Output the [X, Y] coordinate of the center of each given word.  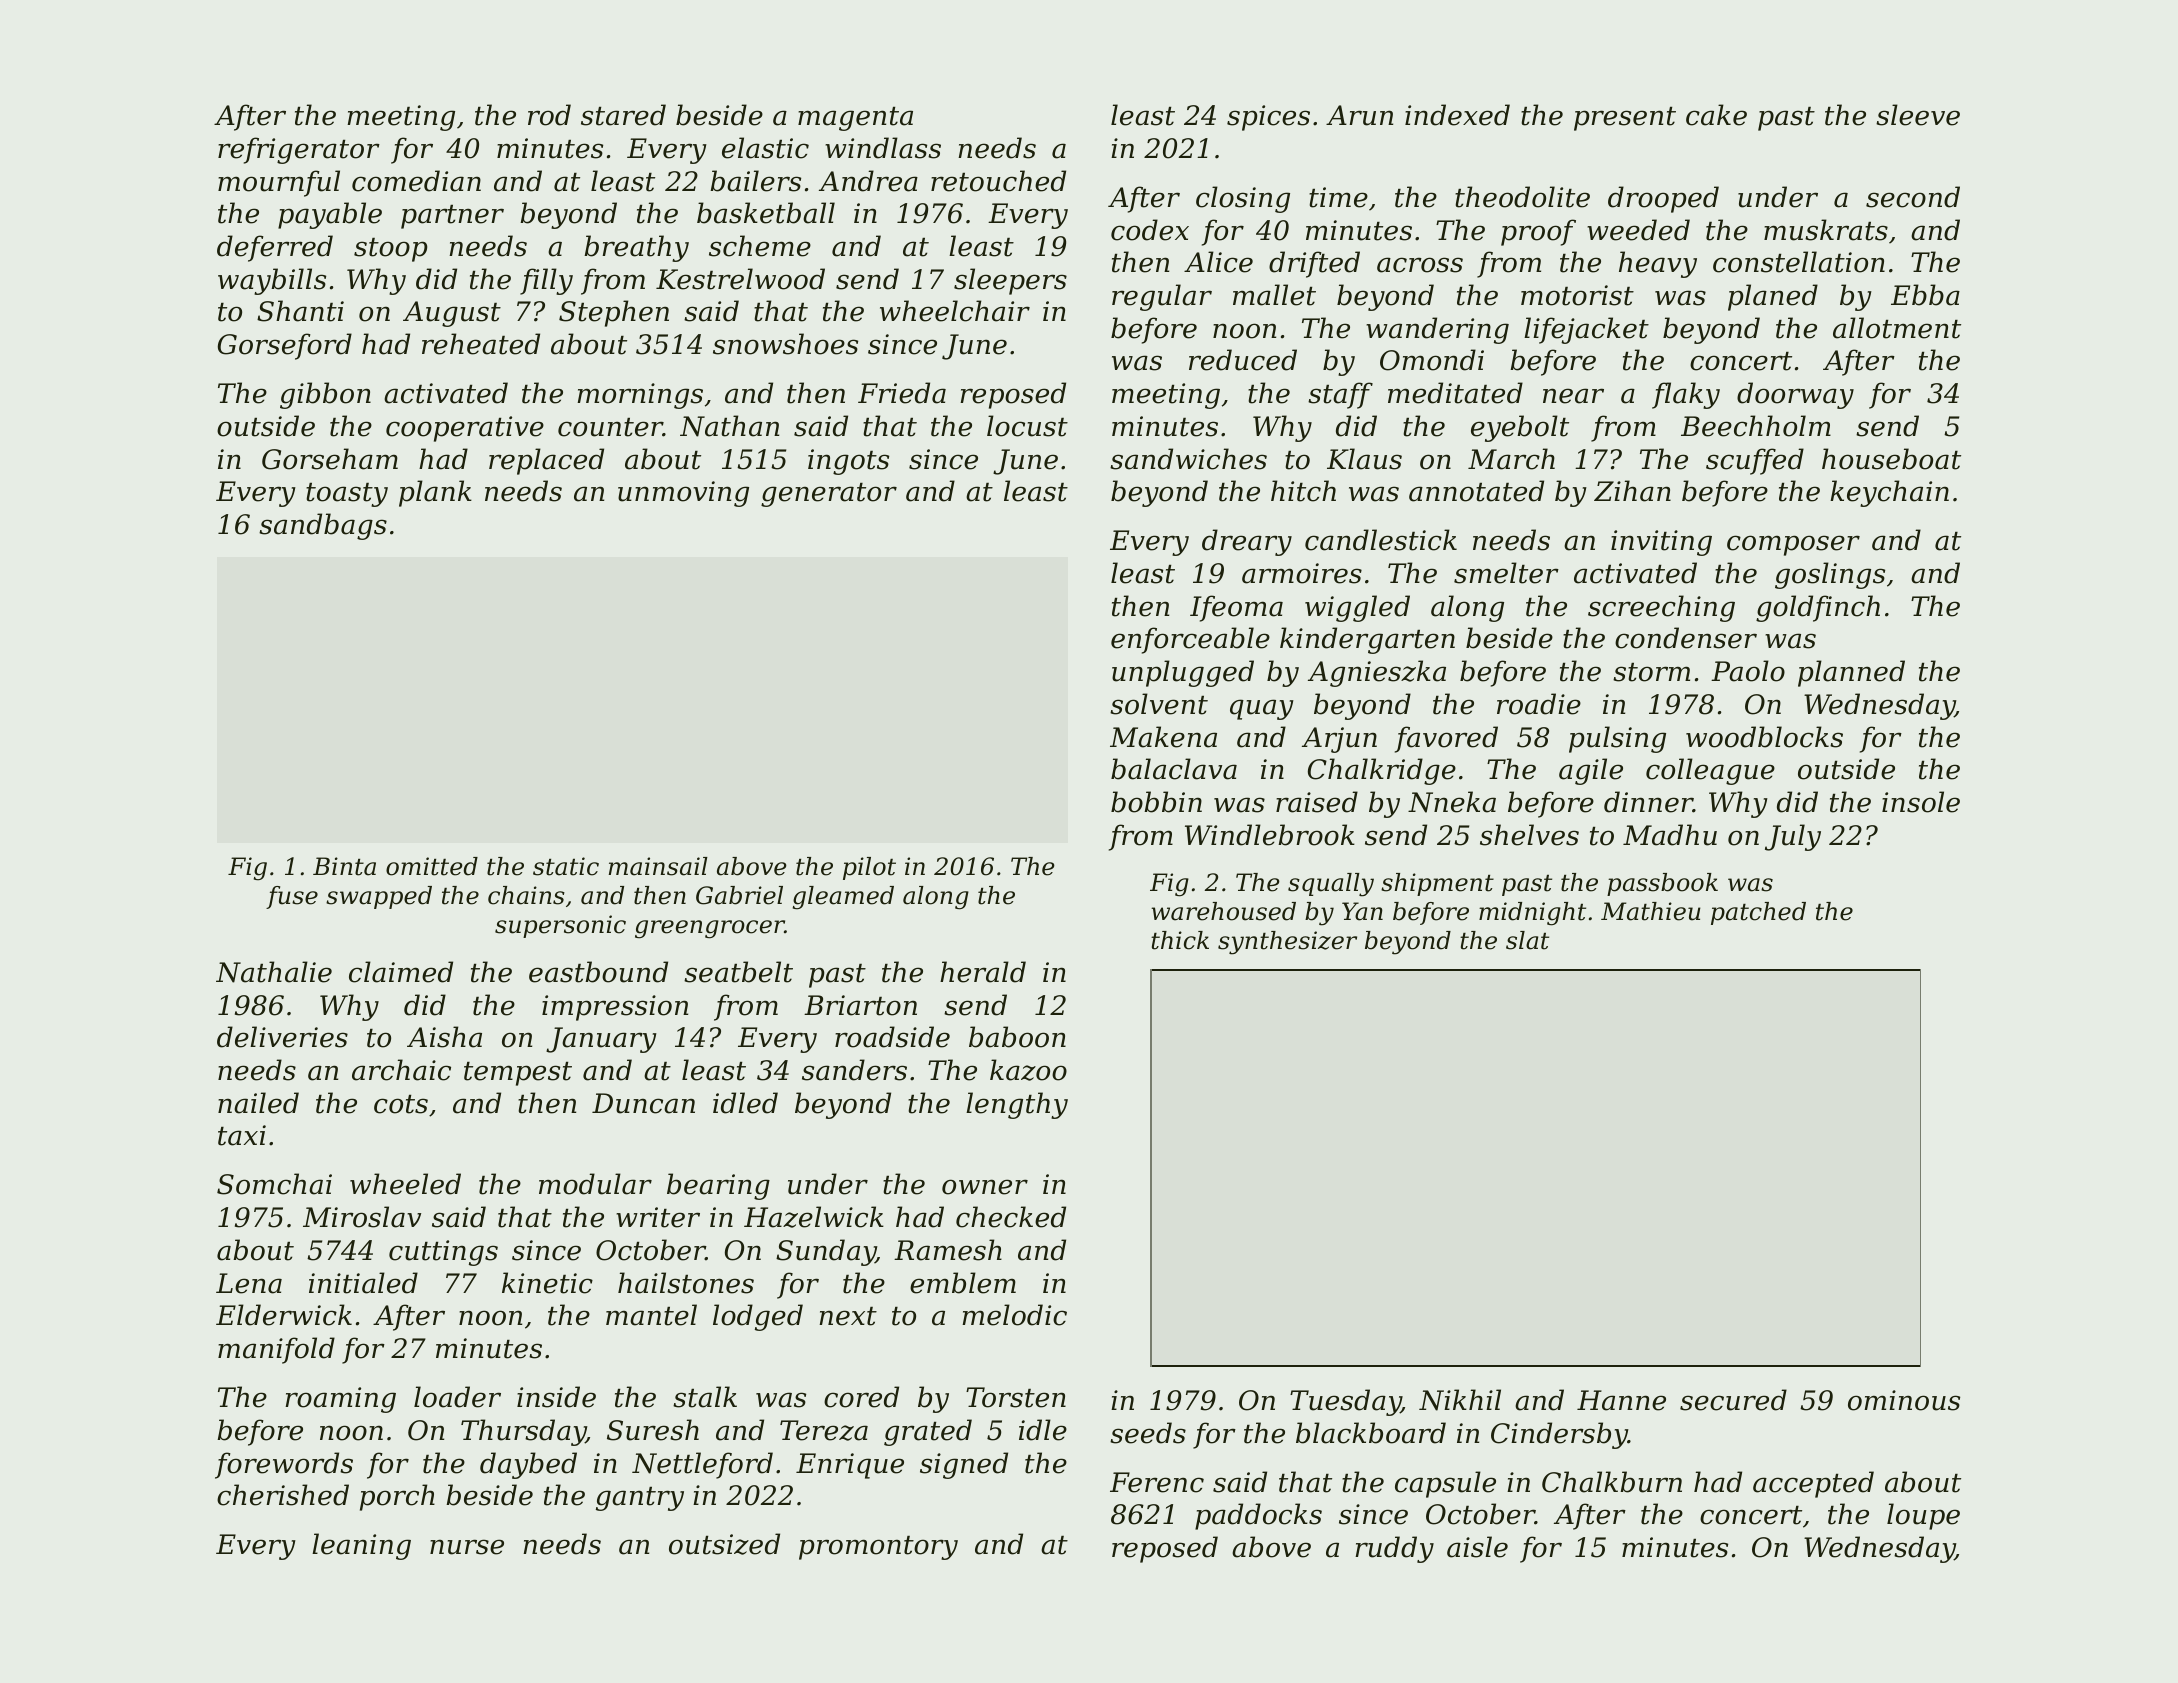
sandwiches [1188, 459]
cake [1716, 115]
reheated [481, 344]
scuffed [1755, 461]
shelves [1529, 835]
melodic [1014, 1315]
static [566, 866]
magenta [855, 119]
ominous [1904, 1400]
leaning [361, 1546]
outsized [724, 1544]
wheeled [405, 1184]
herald [983, 972]
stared [623, 115]
